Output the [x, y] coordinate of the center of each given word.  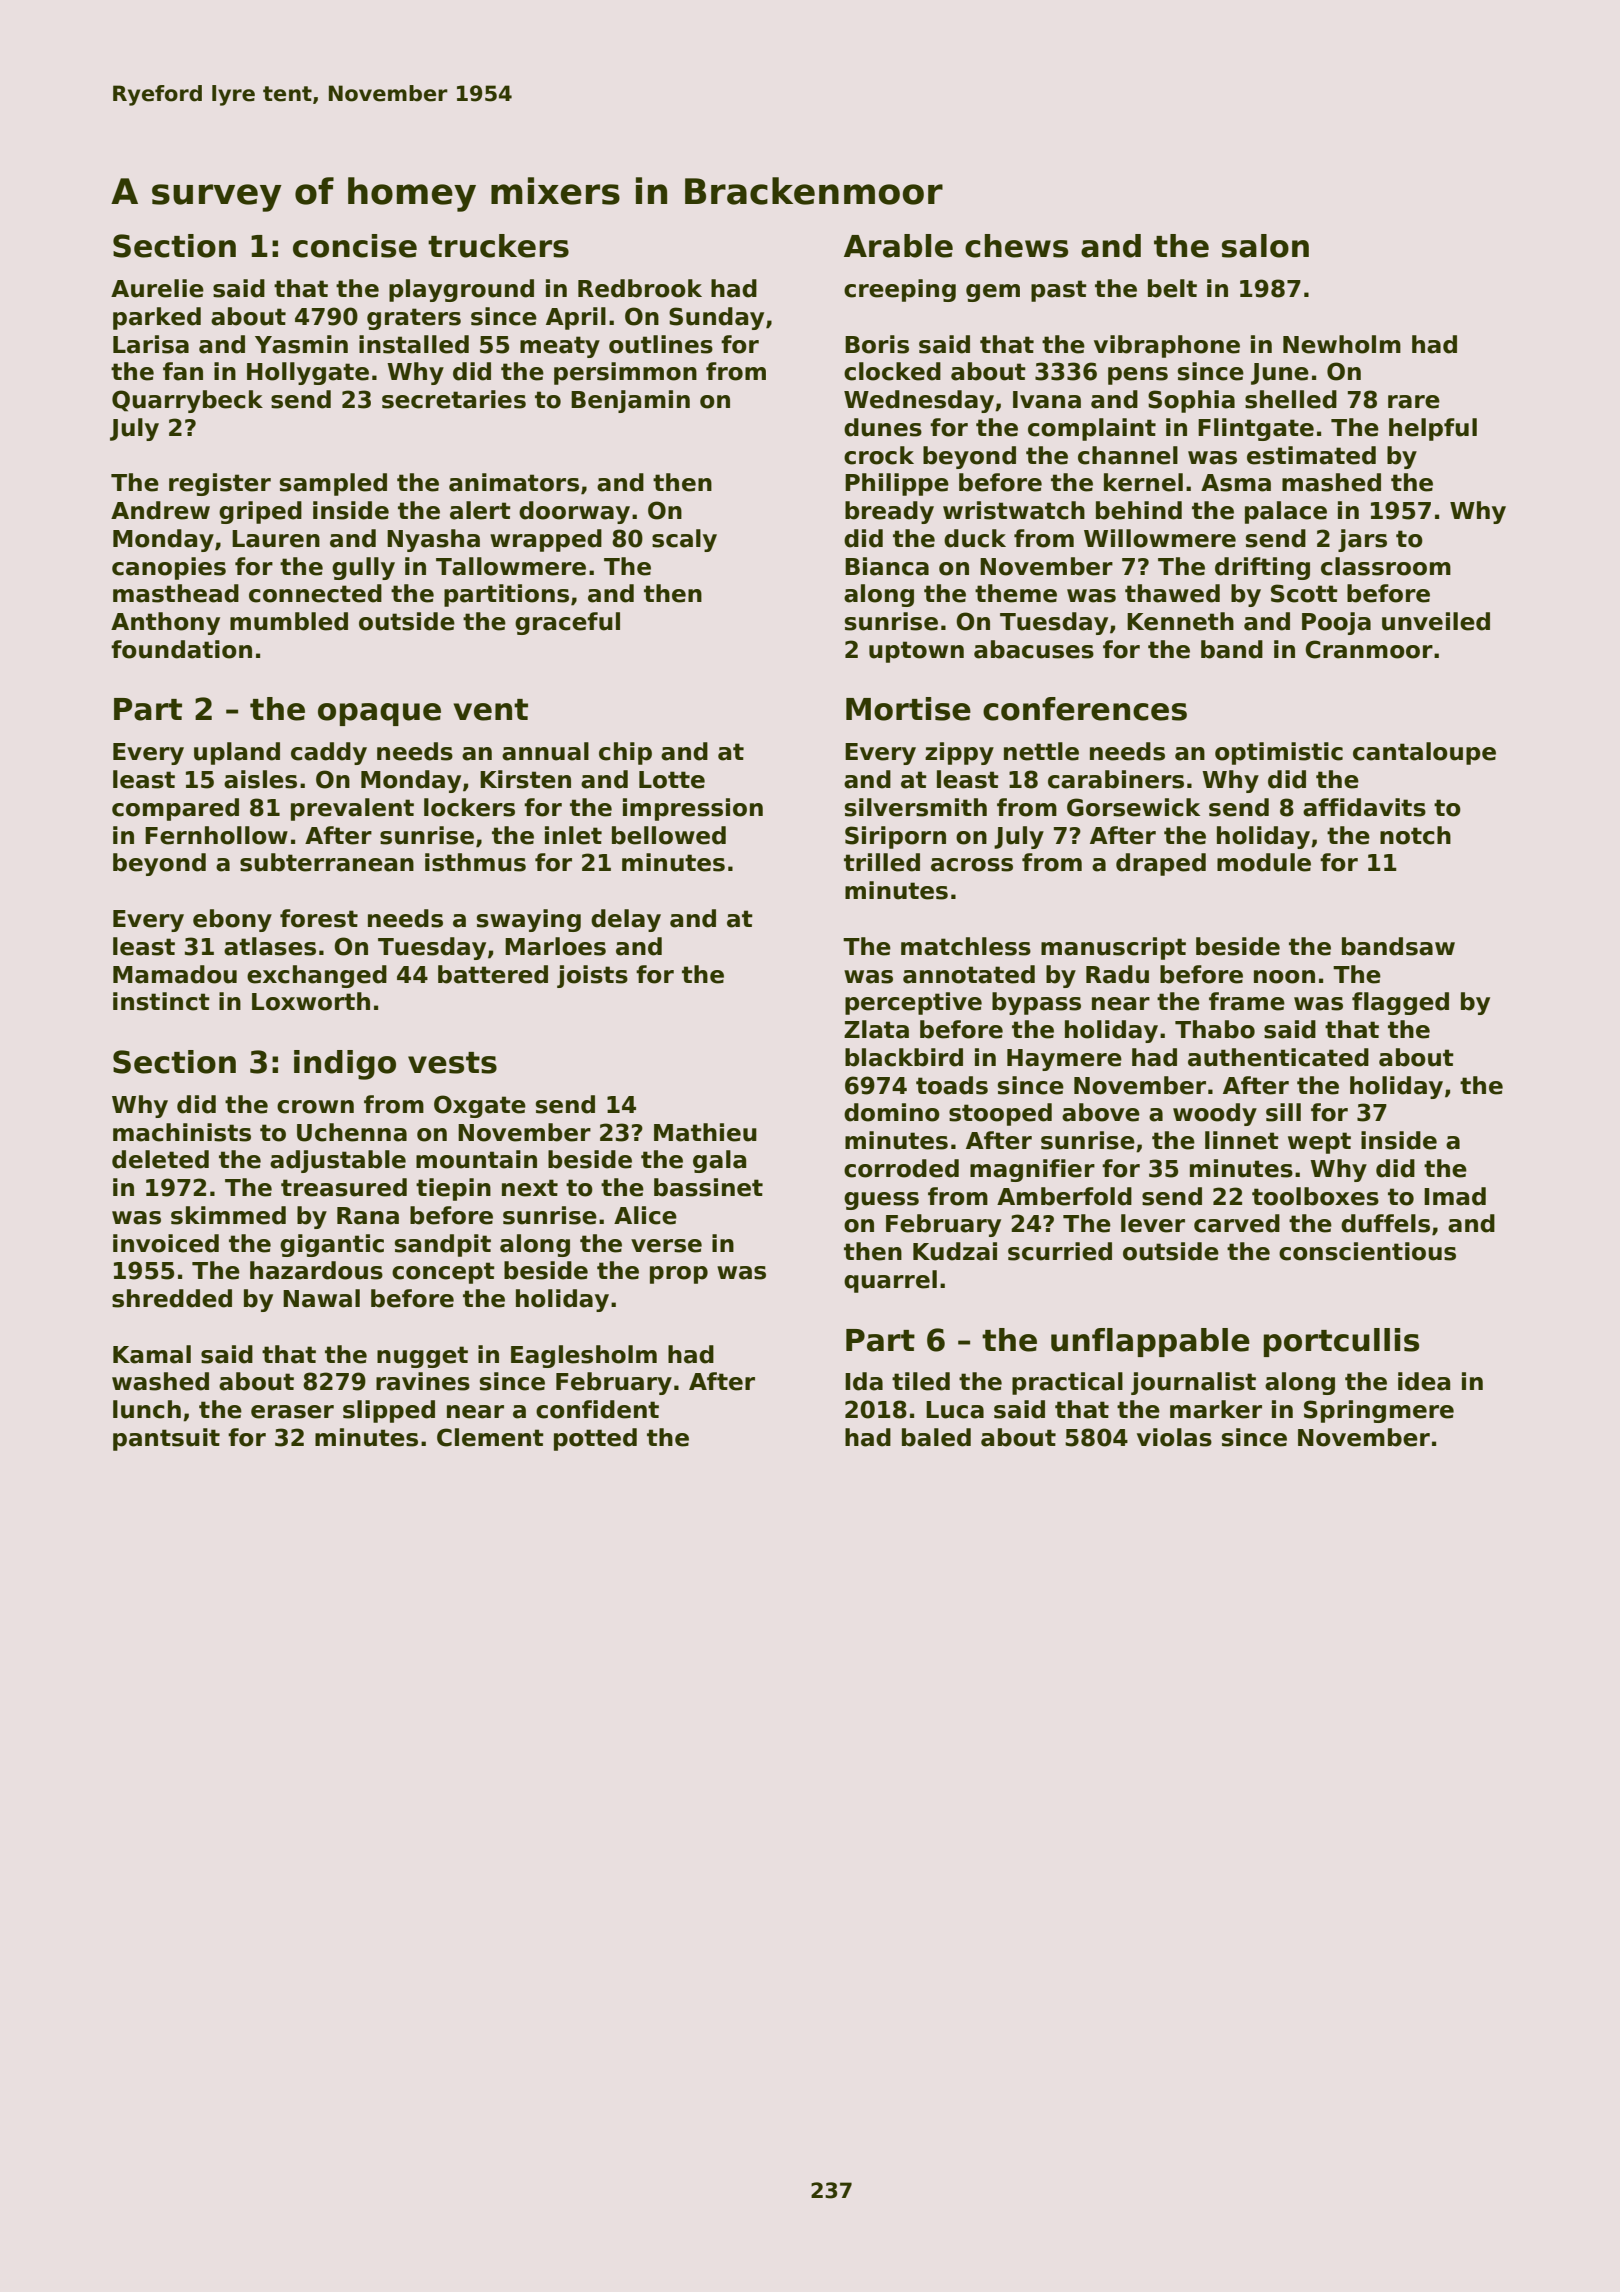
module [1264, 862]
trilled [882, 862]
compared [175, 809]
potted [595, 1439]
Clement [490, 1437]
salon [1265, 246]
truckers [498, 246]
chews [1016, 246]
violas [1174, 1437]
